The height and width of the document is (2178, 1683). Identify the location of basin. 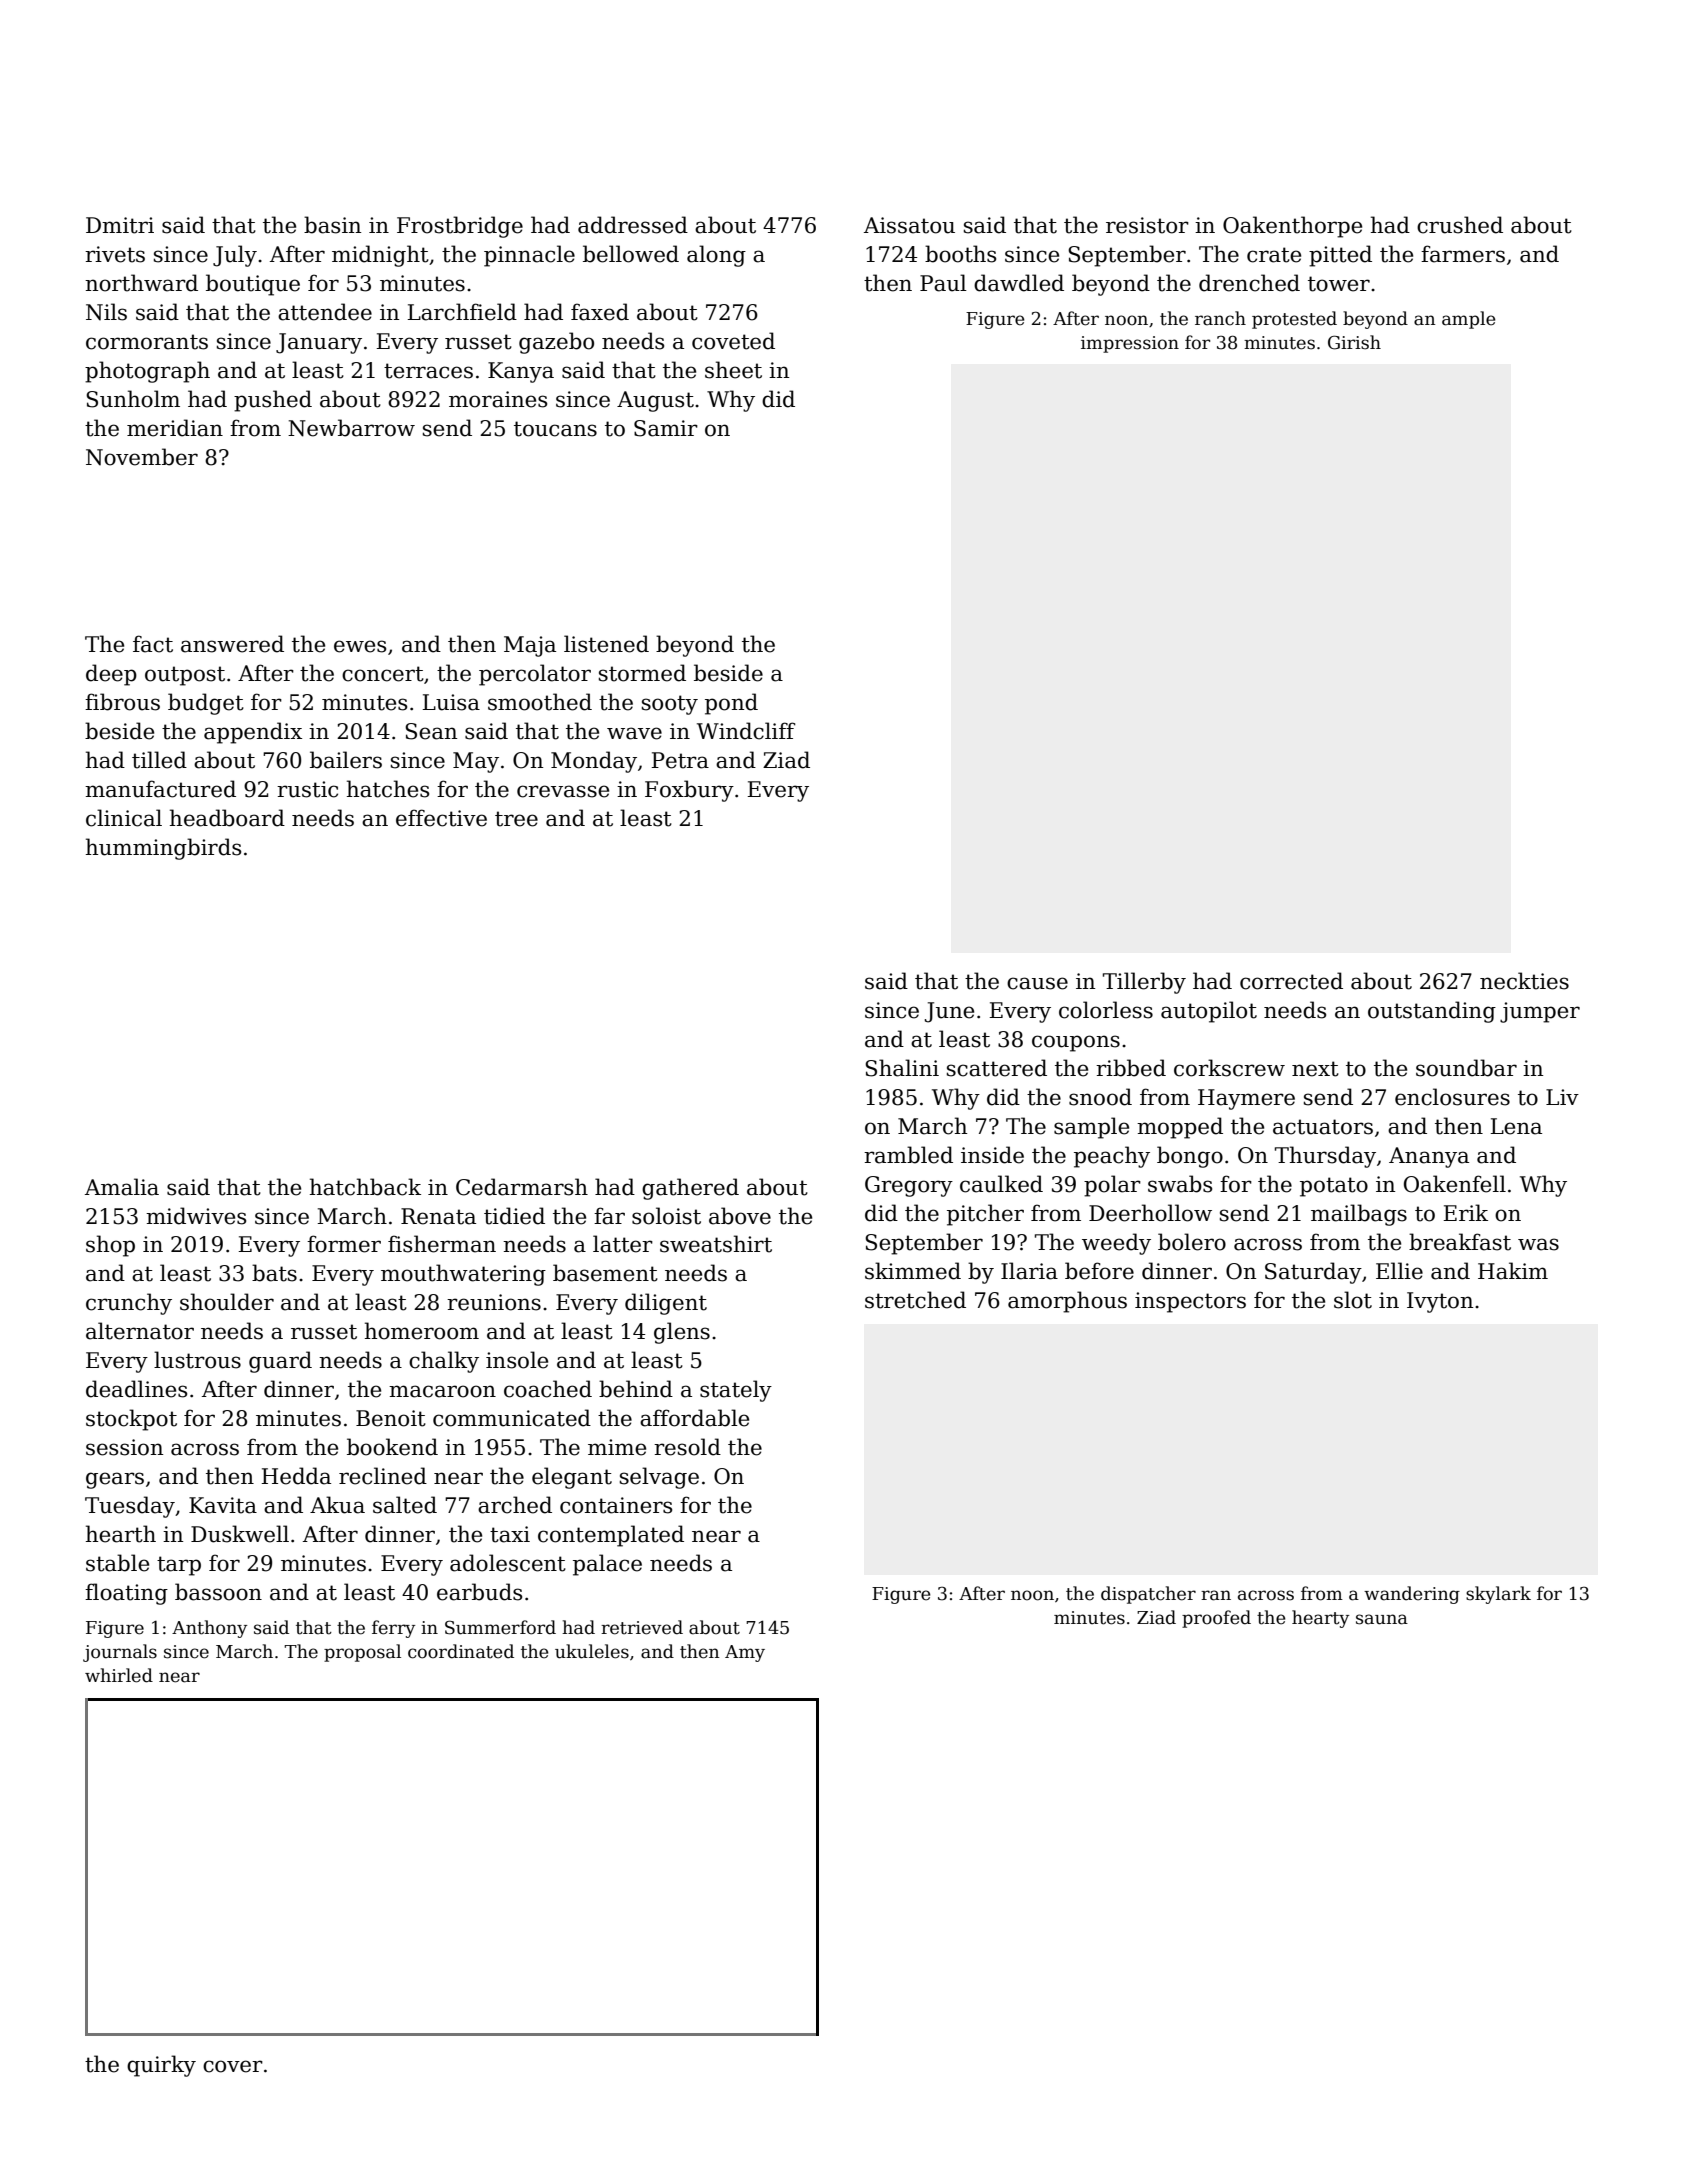
(332, 225).
